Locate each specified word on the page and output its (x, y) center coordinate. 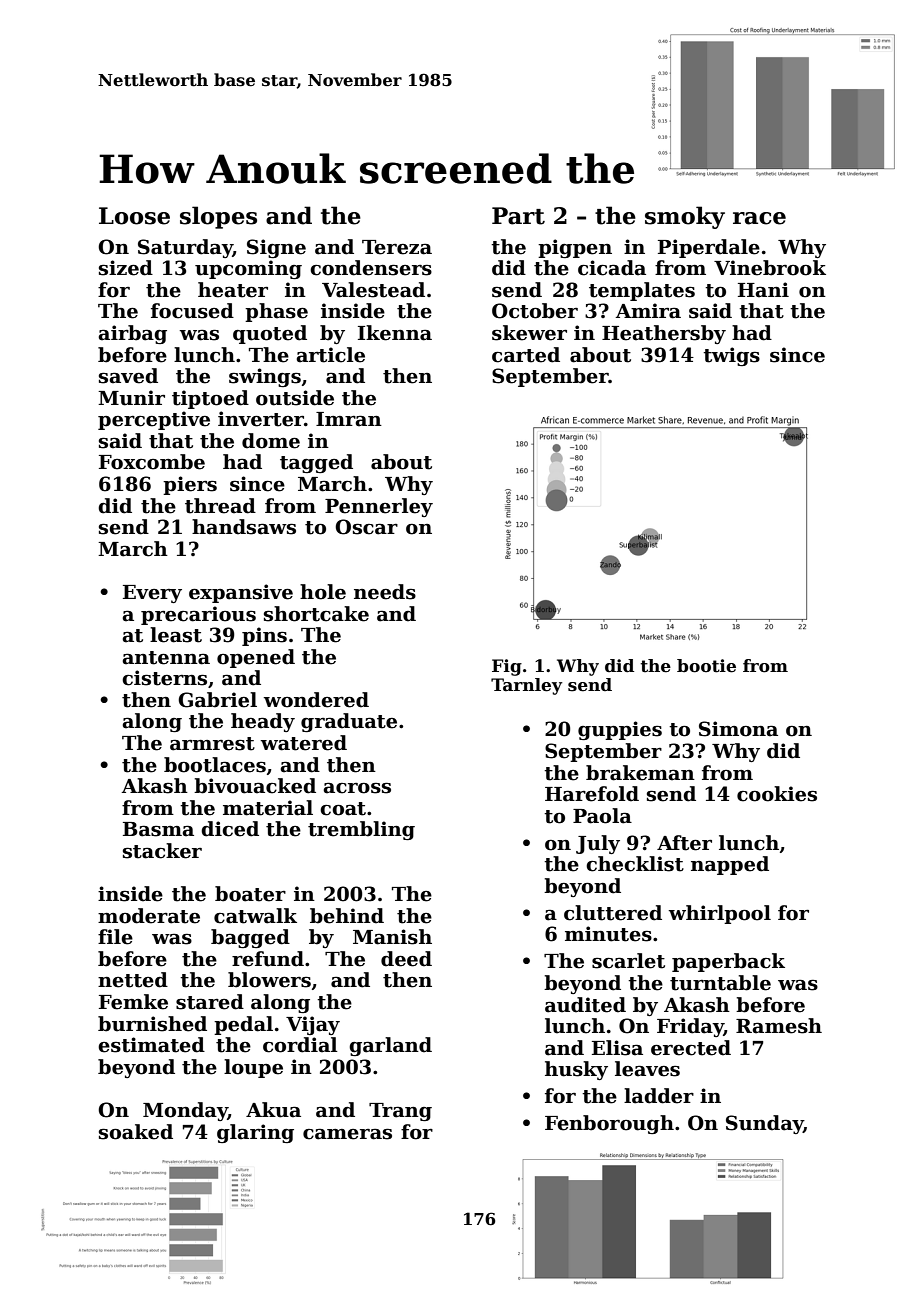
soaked (136, 1132)
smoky (685, 217)
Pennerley (379, 507)
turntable (720, 983)
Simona (738, 729)
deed (406, 959)
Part (518, 216)
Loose (134, 216)
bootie (706, 666)
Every (152, 594)
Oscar (366, 527)
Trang (400, 1112)
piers (190, 485)
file (115, 937)
